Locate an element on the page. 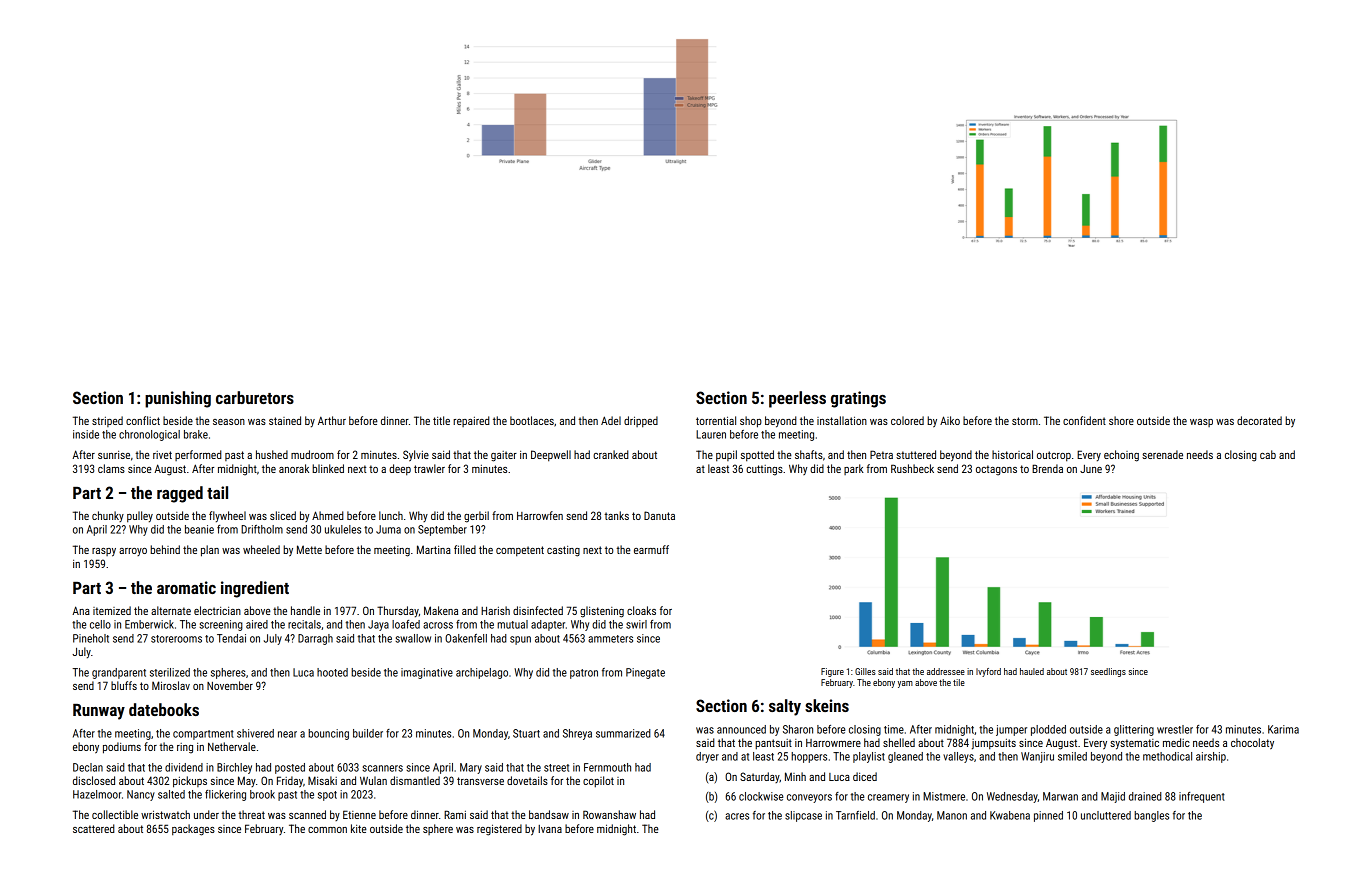 Image resolution: width=1372 pixels, height=887 pixels. carburetors is located at coordinates (255, 397).
